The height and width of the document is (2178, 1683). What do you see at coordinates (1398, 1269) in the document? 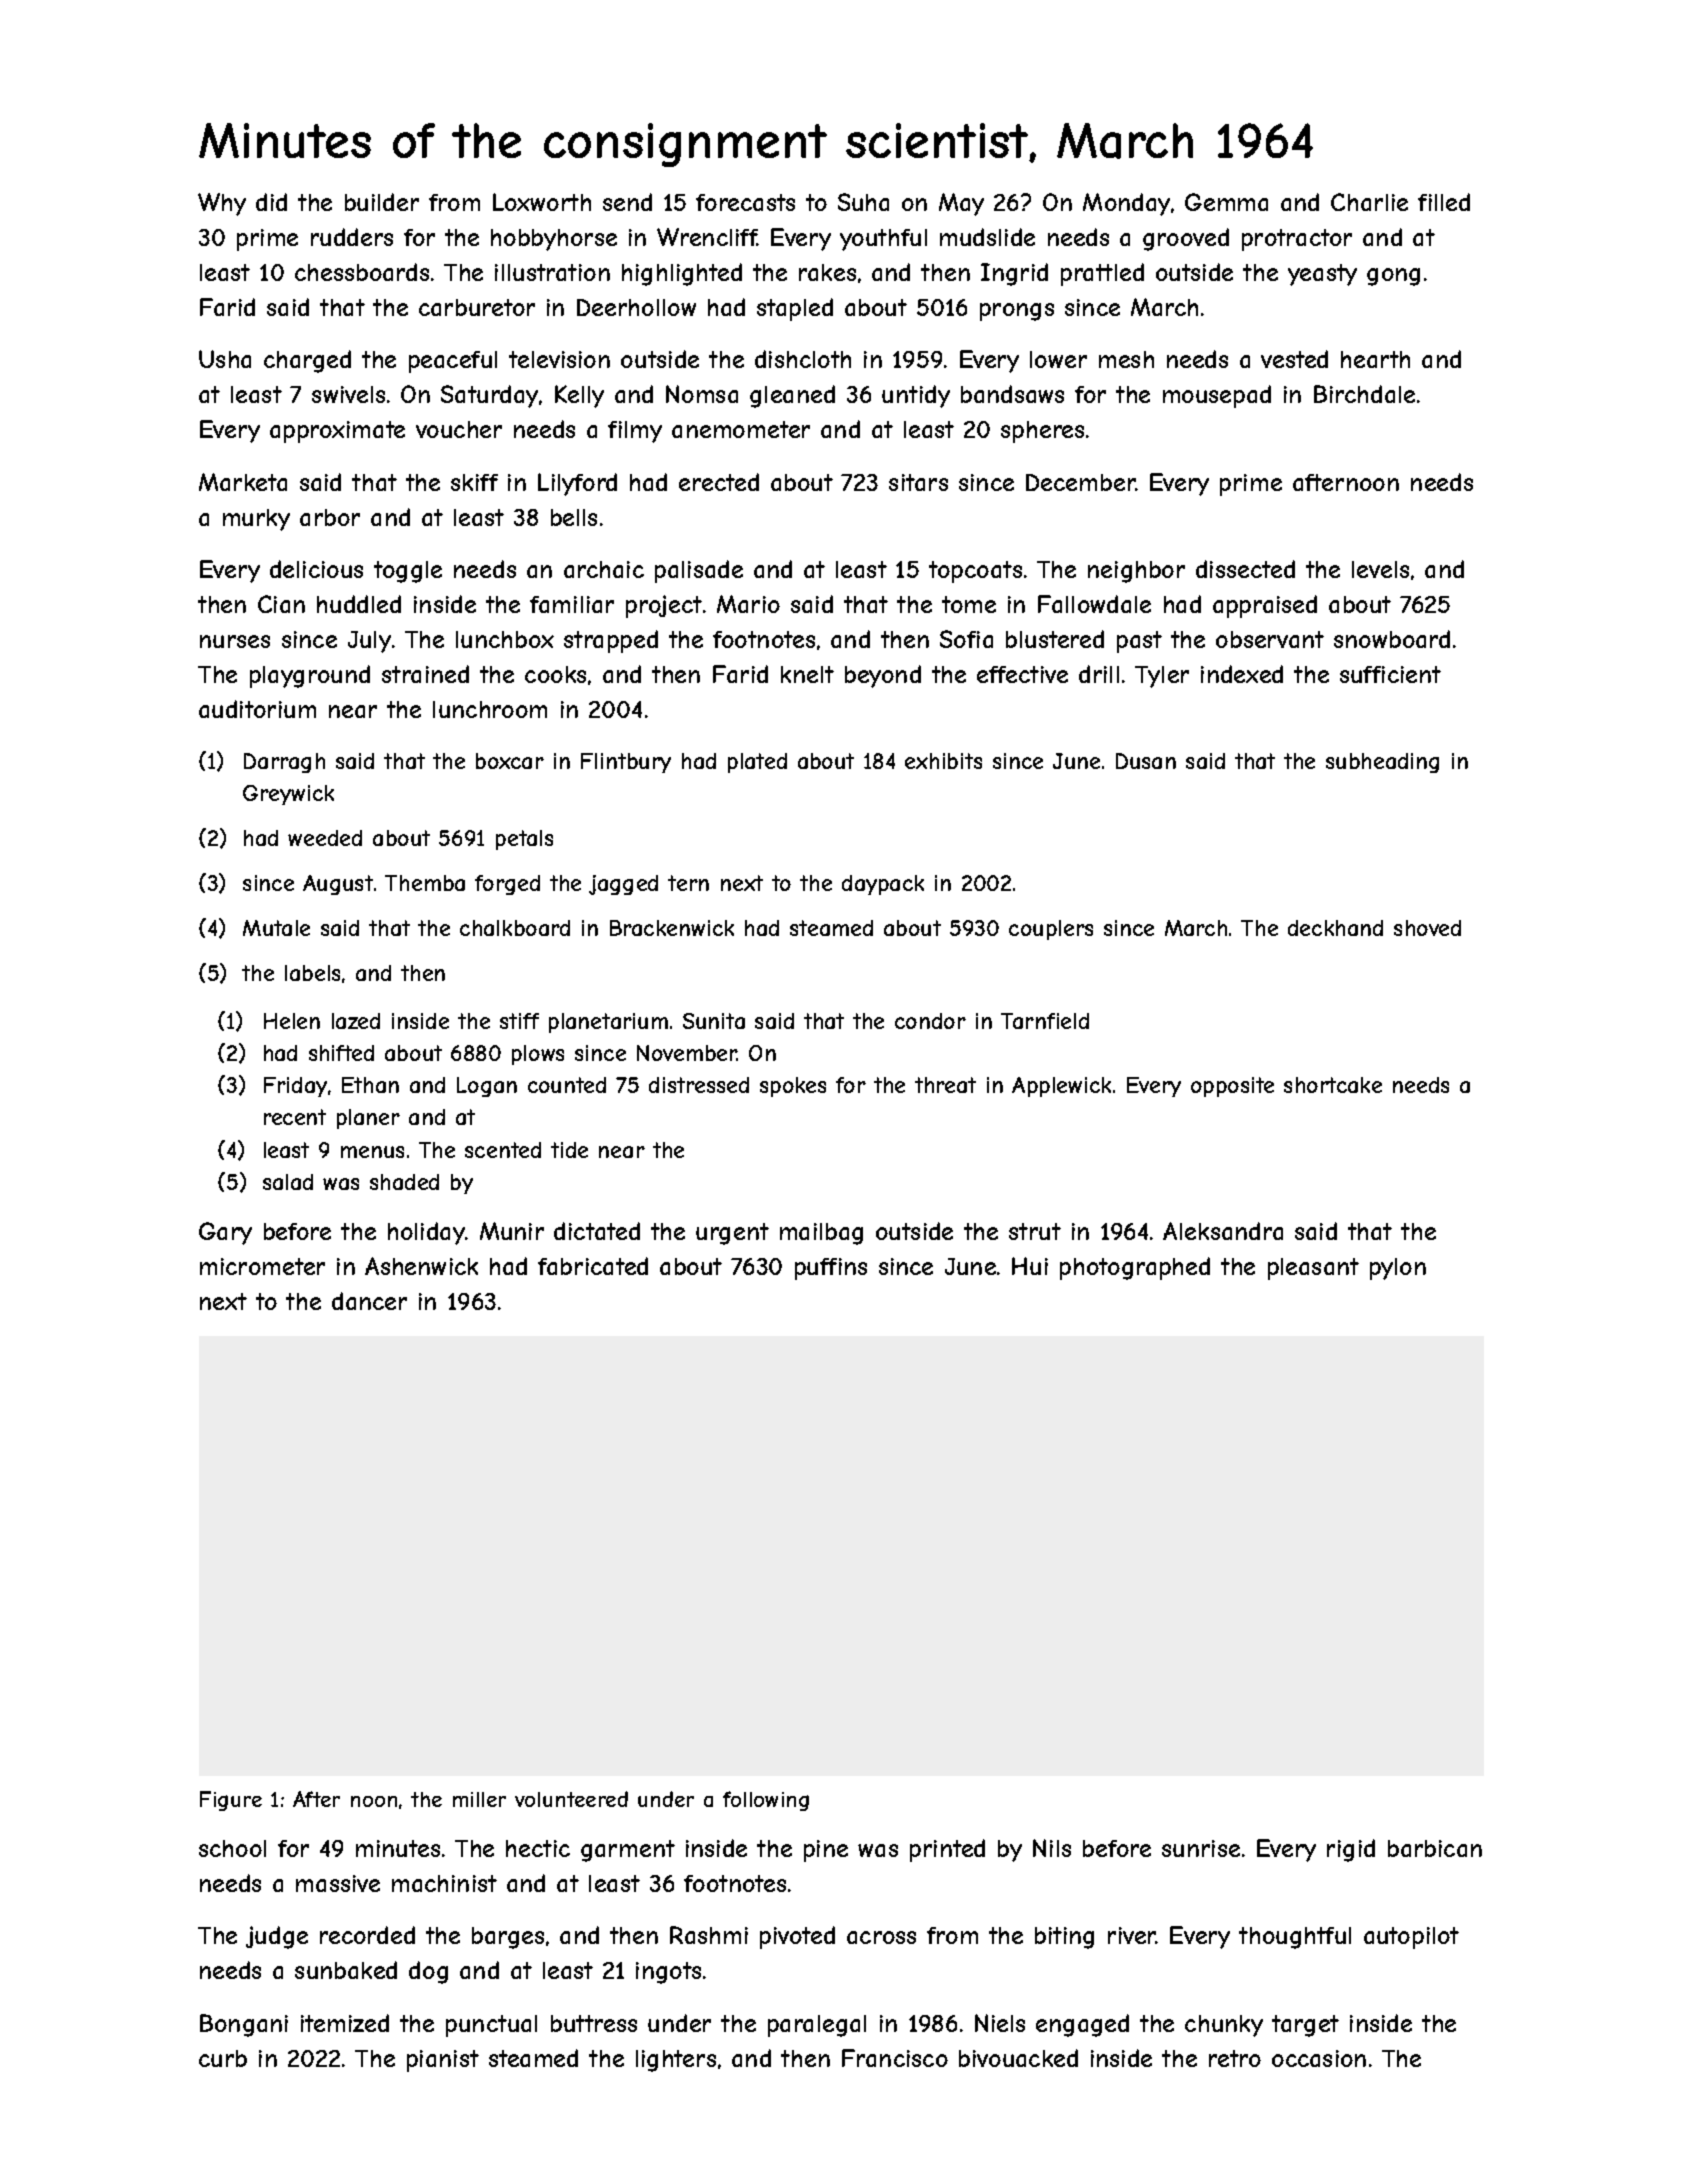
I see `pylon` at bounding box center [1398, 1269].
